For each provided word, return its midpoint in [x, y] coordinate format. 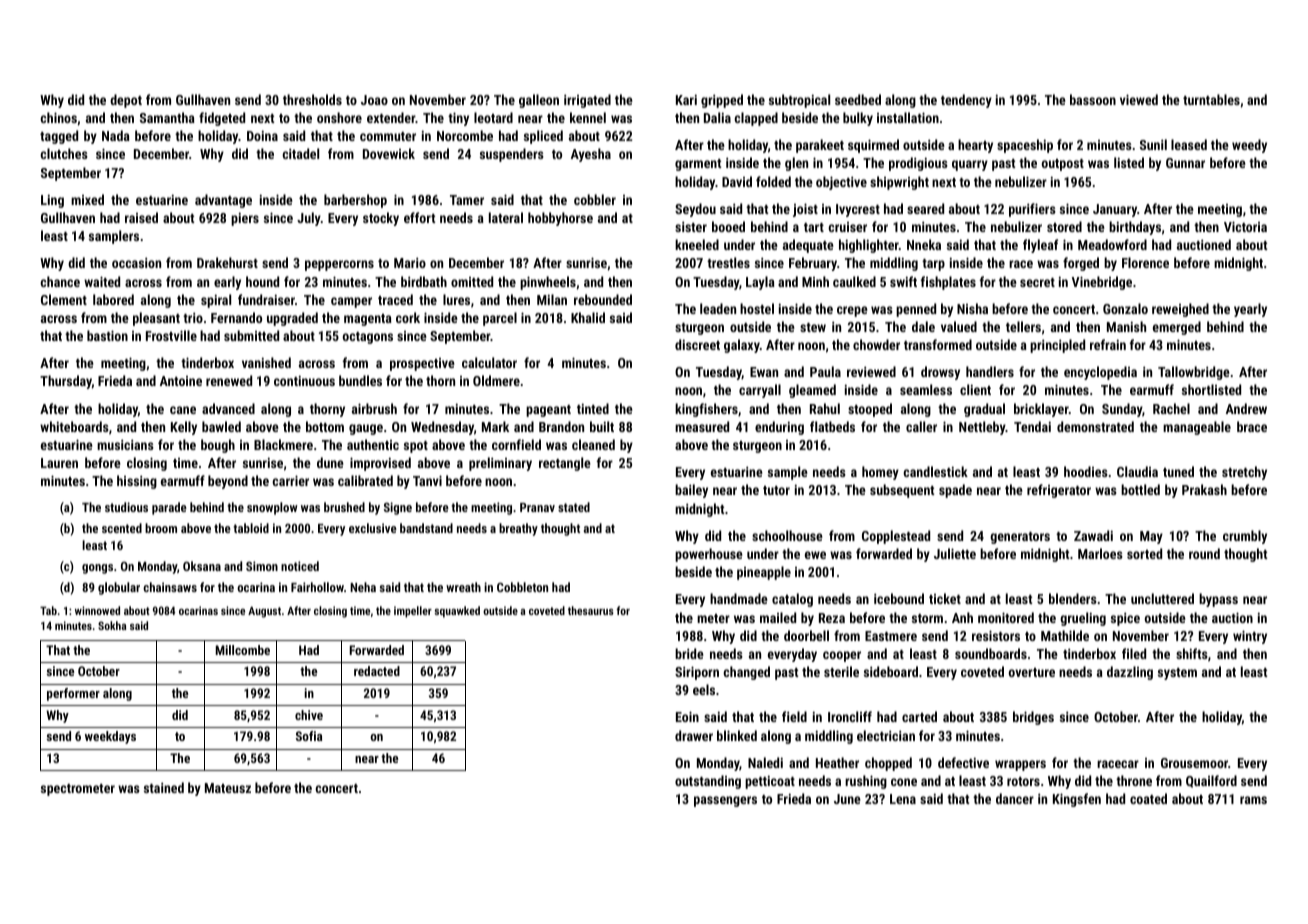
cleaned [593, 444]
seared [925, 208]
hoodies [1086, 471]
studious [126, 507]
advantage [223, 201]
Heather [837, 762]
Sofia [309, 736]
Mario [410, 262]
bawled [221, 426]
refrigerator [1059, 491]
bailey [691, 491]
